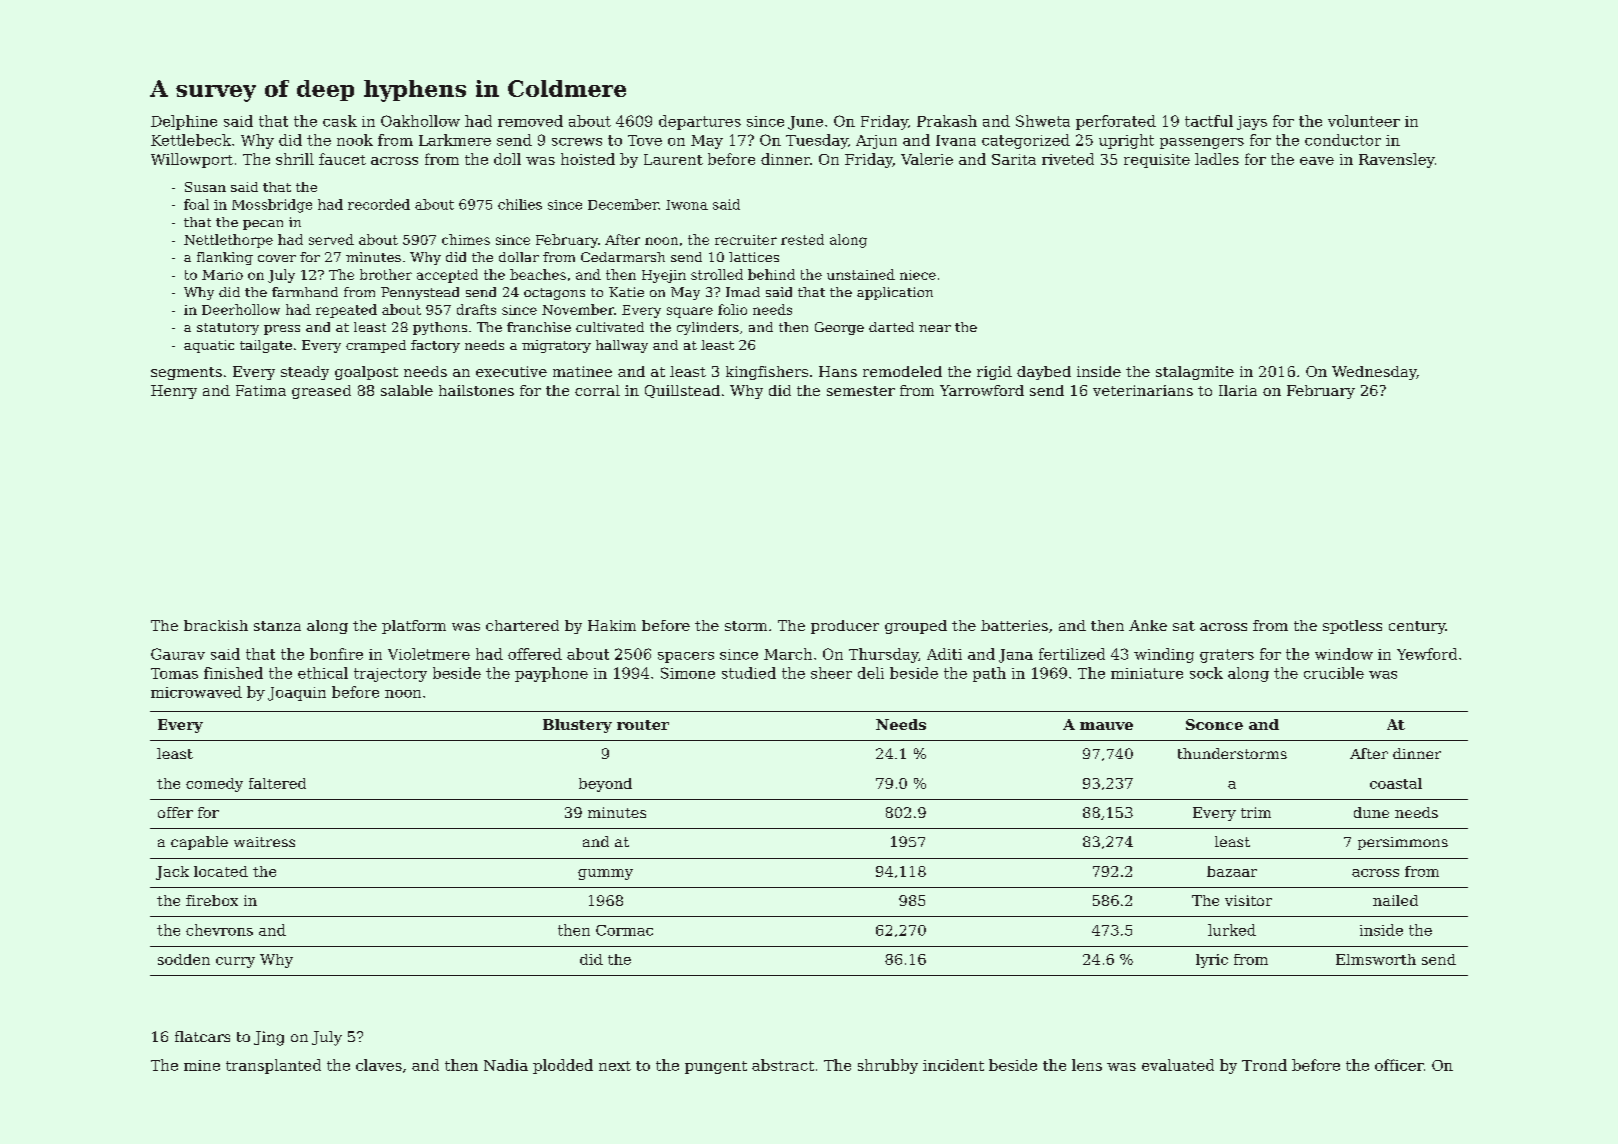 Image resolution: width=1618 pixels, height=1144 pixels. Describe the element at coordinates (235, 962) in the document. I see `curry` at that location.
